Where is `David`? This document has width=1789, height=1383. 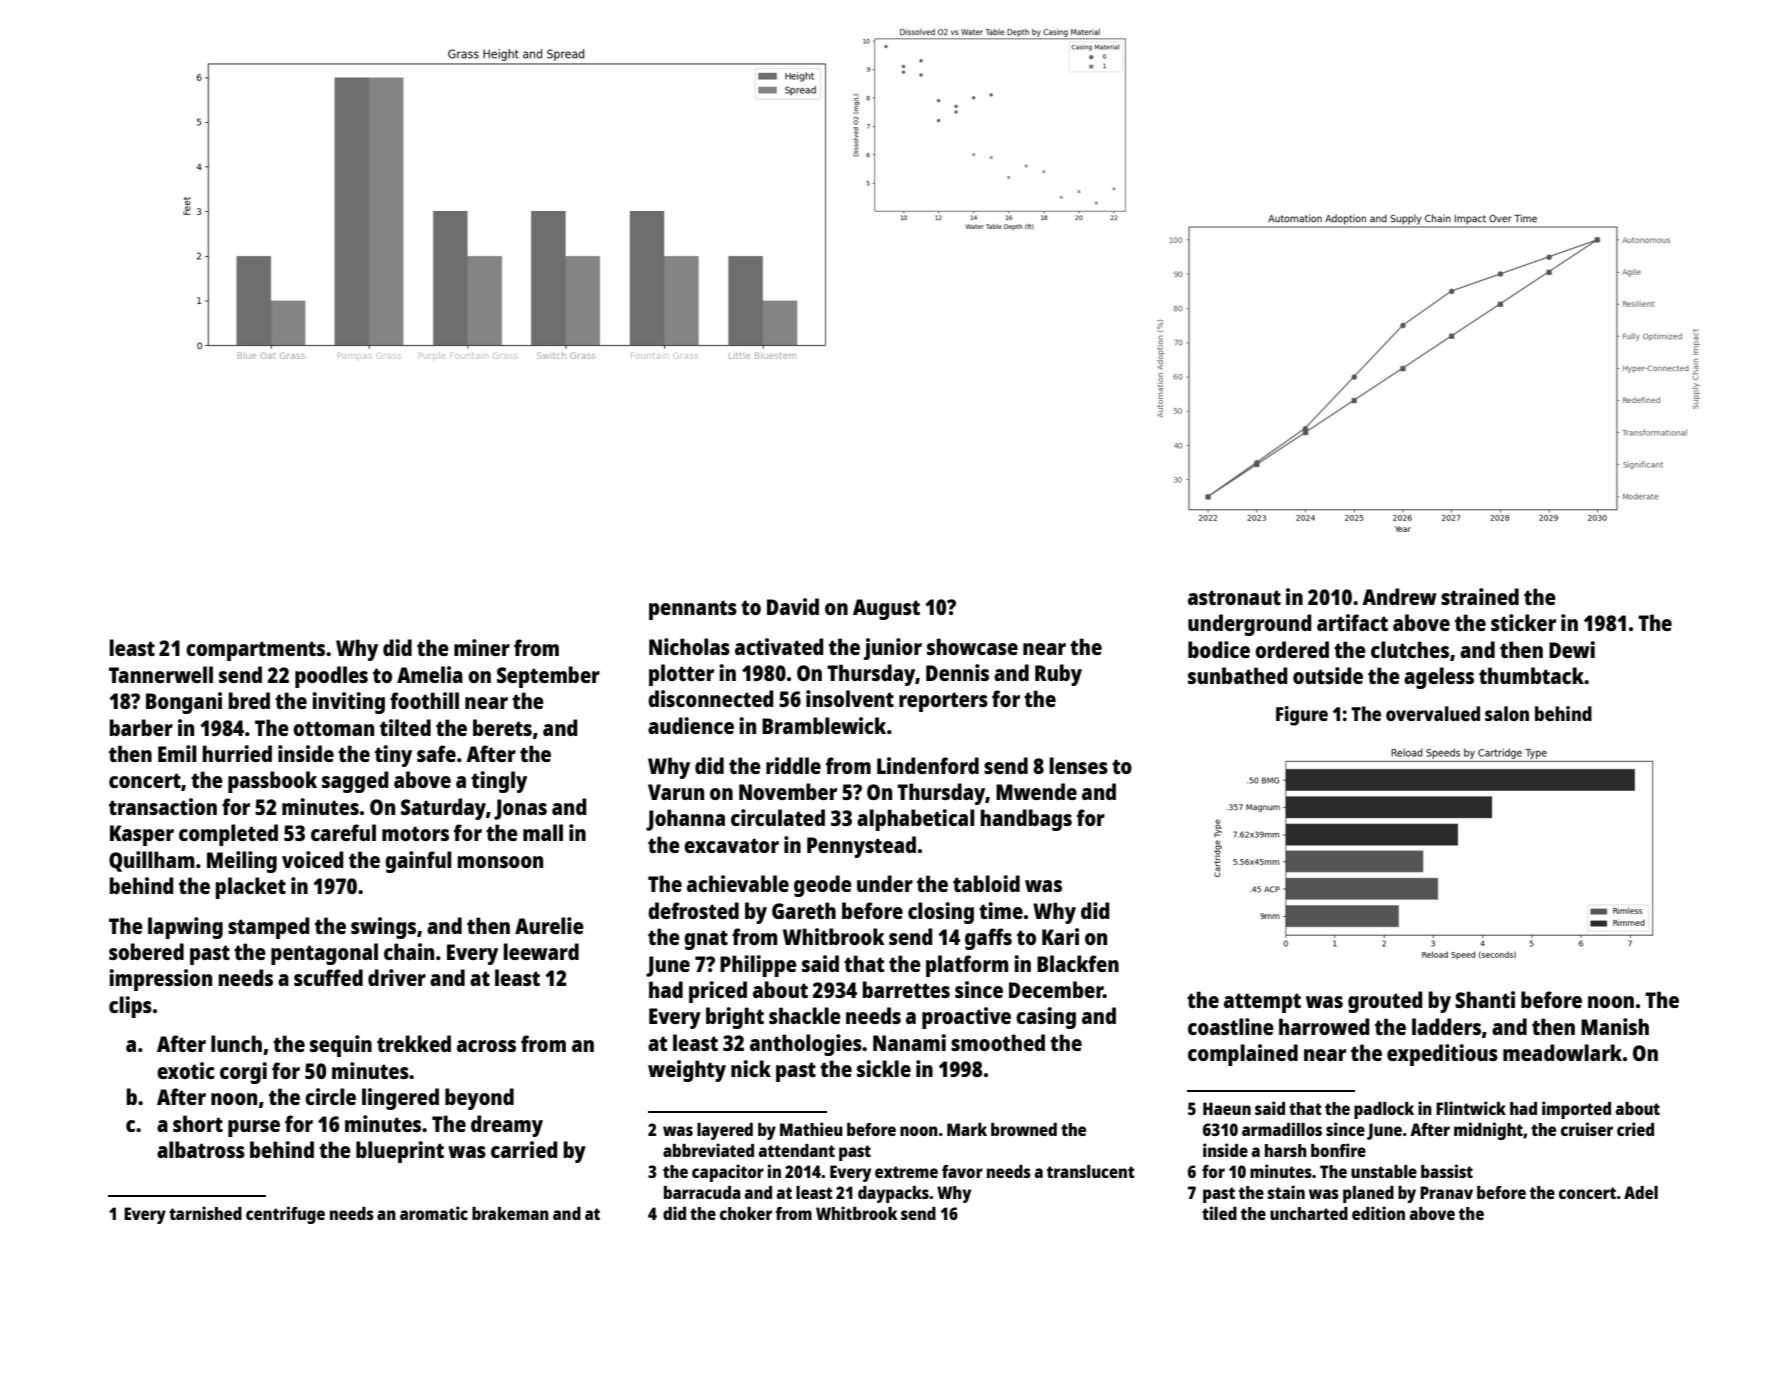 David is located at coordinates (793, 606).
